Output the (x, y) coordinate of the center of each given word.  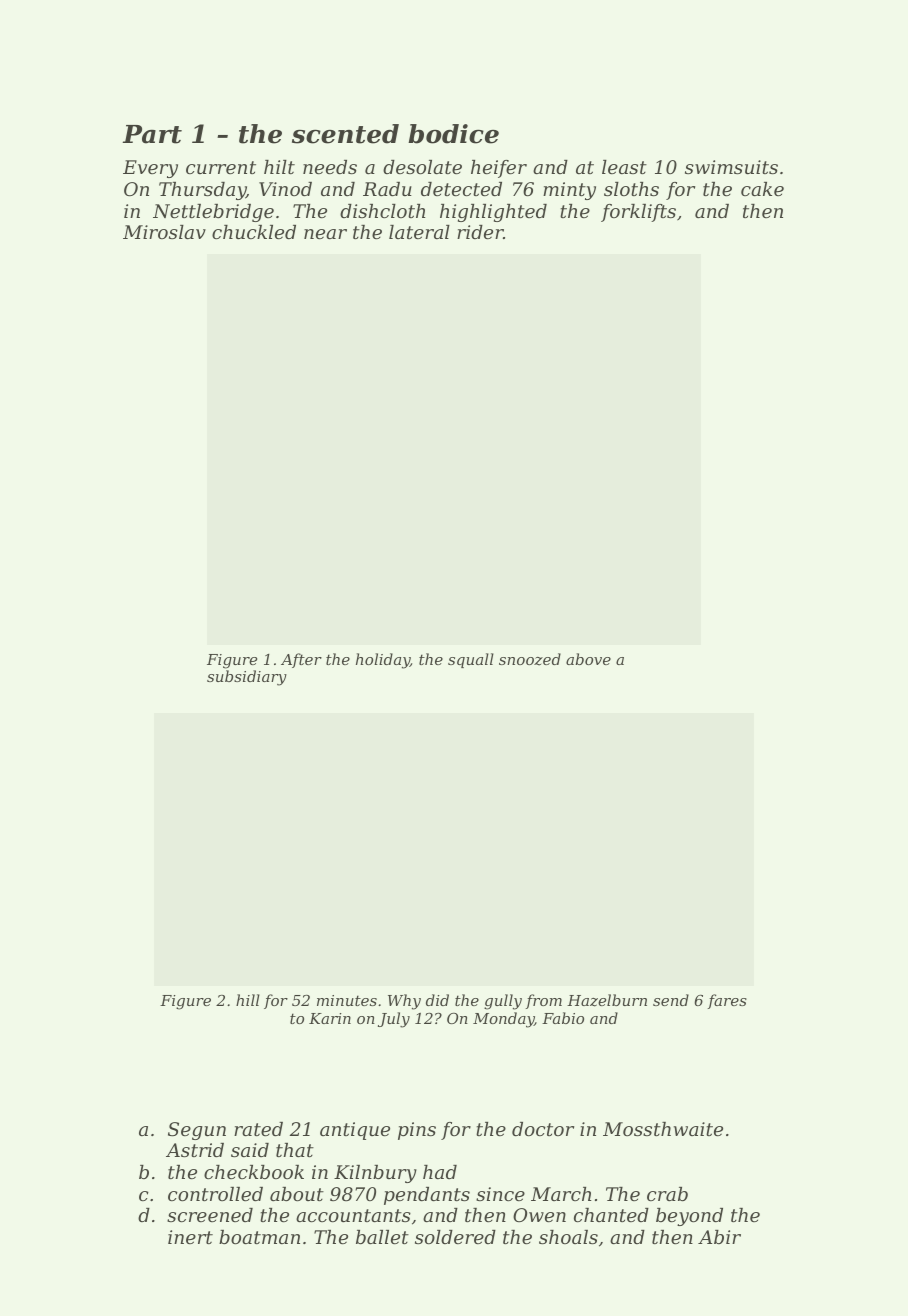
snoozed (530, 659)
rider (480, 232)
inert (190, 1237)
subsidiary (247, 678)
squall (471, 660)
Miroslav (164, 232)
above (588, 659)
